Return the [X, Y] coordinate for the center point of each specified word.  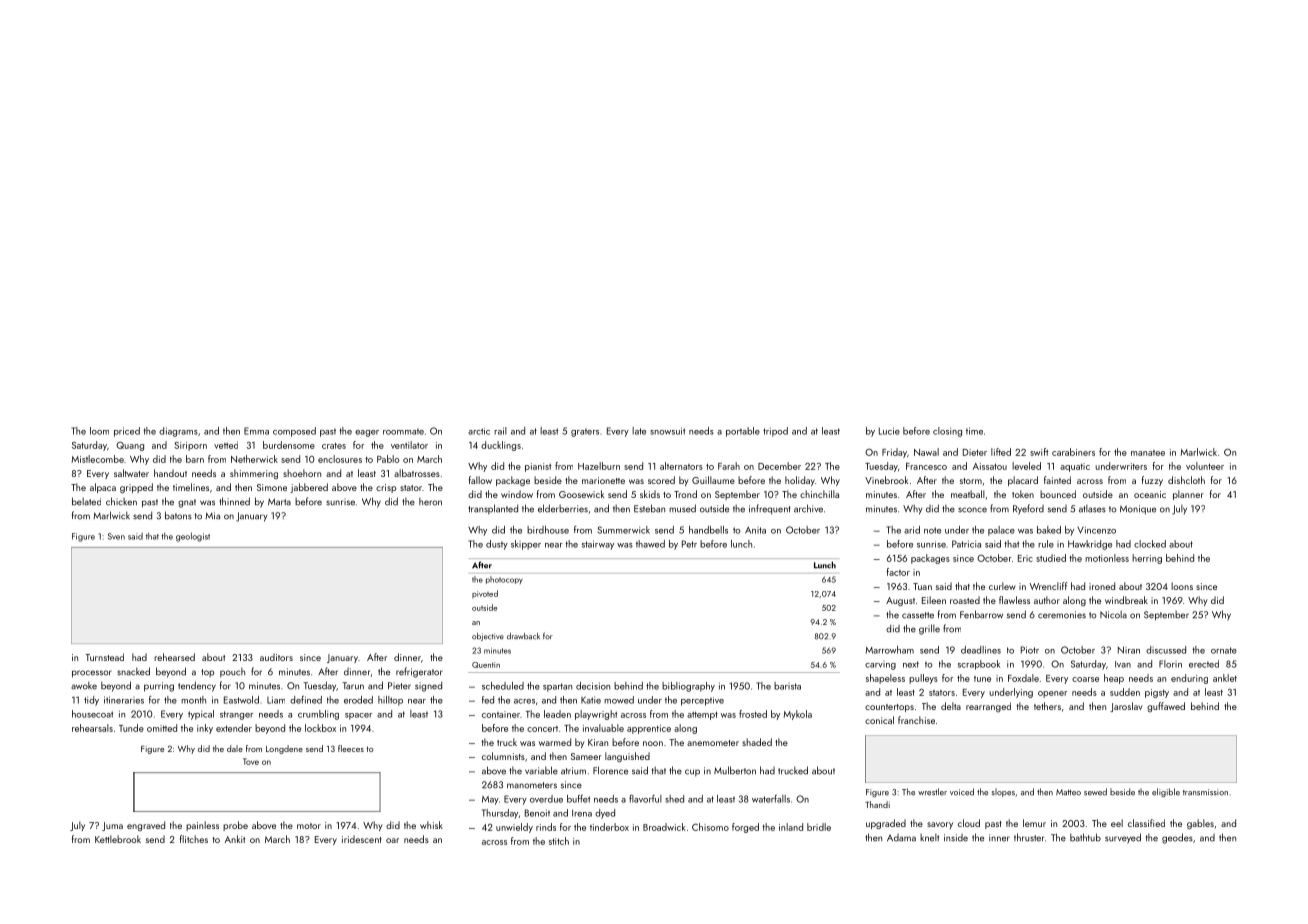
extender [234, 728]
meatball [968, 494]
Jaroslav [1126, 707]
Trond [685, 494]
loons [1182, 586]
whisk [431, 825]
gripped [136, 488]
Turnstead [104, 657]
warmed [555, 742]
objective [488, 637]
